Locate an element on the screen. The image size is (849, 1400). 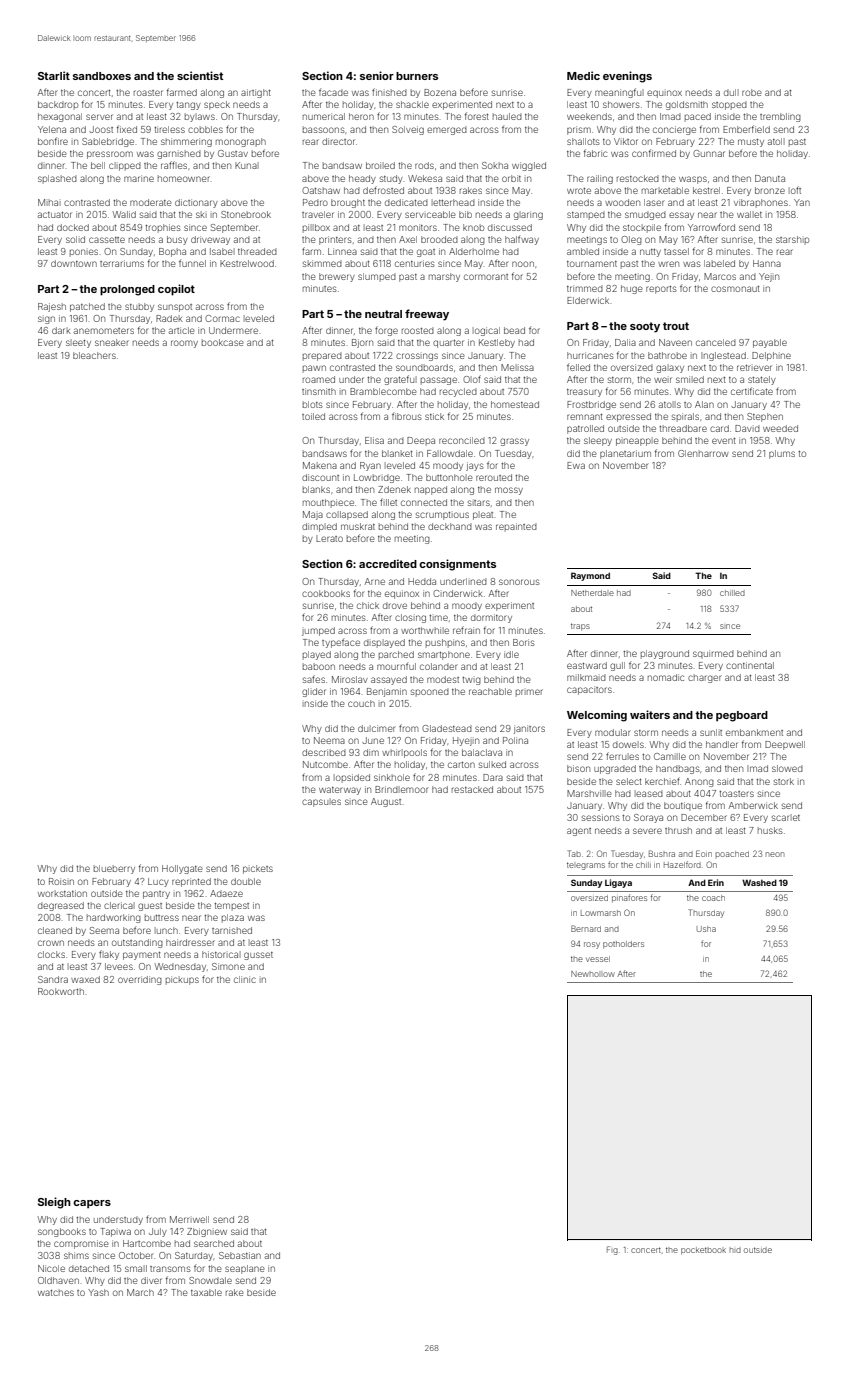
payable is located at coordinates (770, 343).
